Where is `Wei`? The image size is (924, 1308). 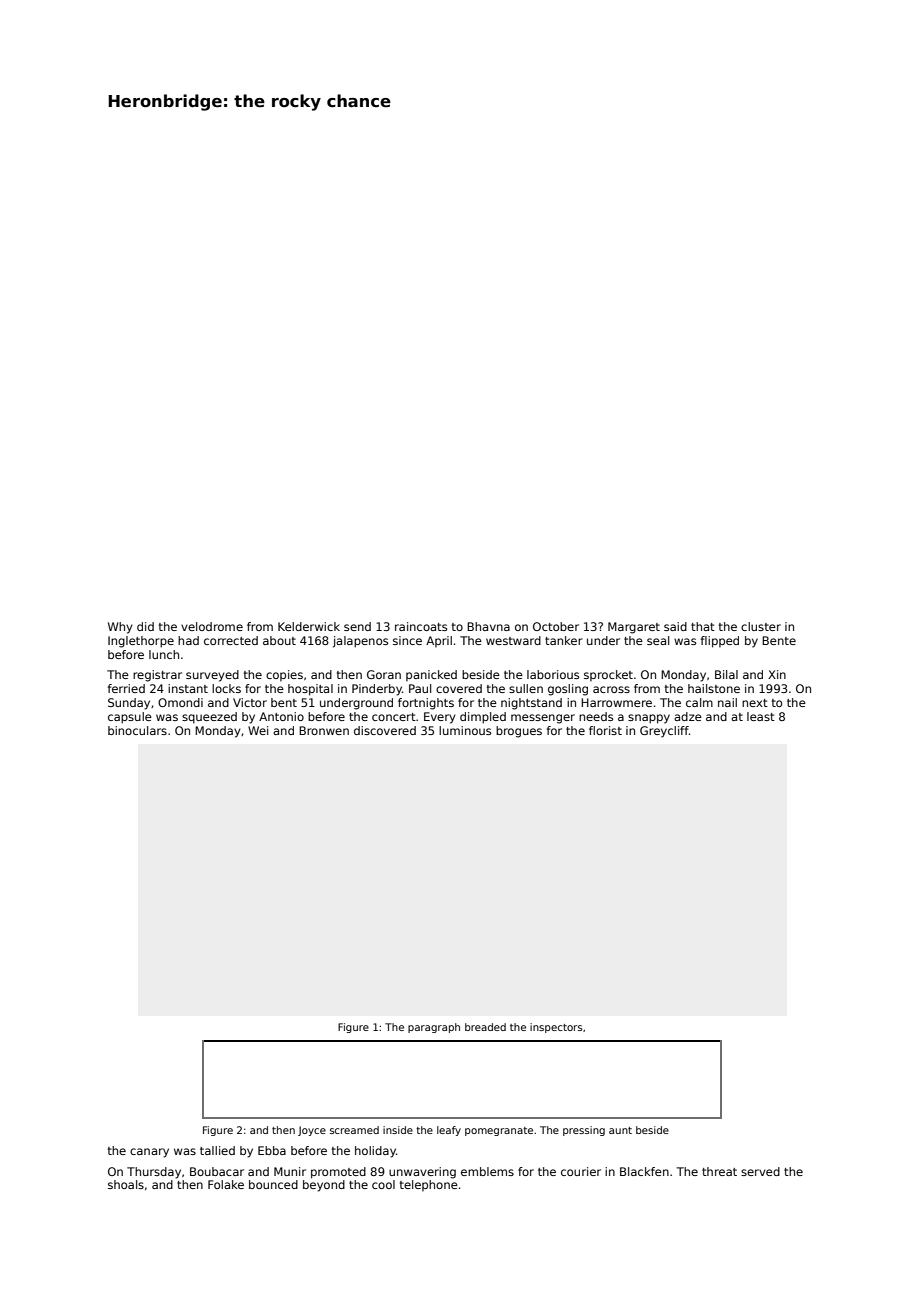
Wei is located at coordinates (258, 730).
